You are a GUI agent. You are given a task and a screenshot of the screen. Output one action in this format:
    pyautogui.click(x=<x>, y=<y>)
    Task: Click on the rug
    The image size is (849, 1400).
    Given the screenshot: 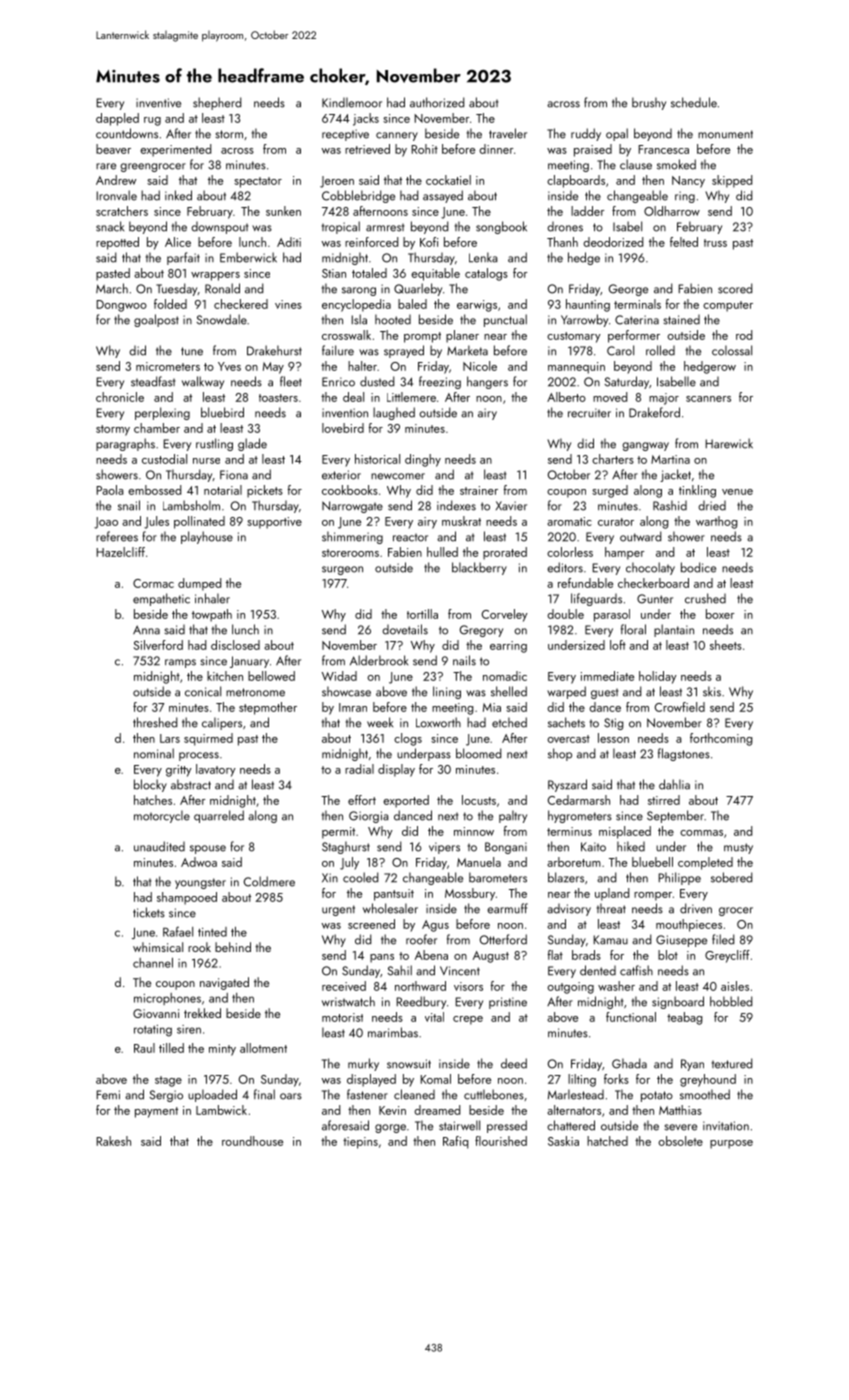 What is the action you would take?
    pyautogui.click(x=152, y=121)
